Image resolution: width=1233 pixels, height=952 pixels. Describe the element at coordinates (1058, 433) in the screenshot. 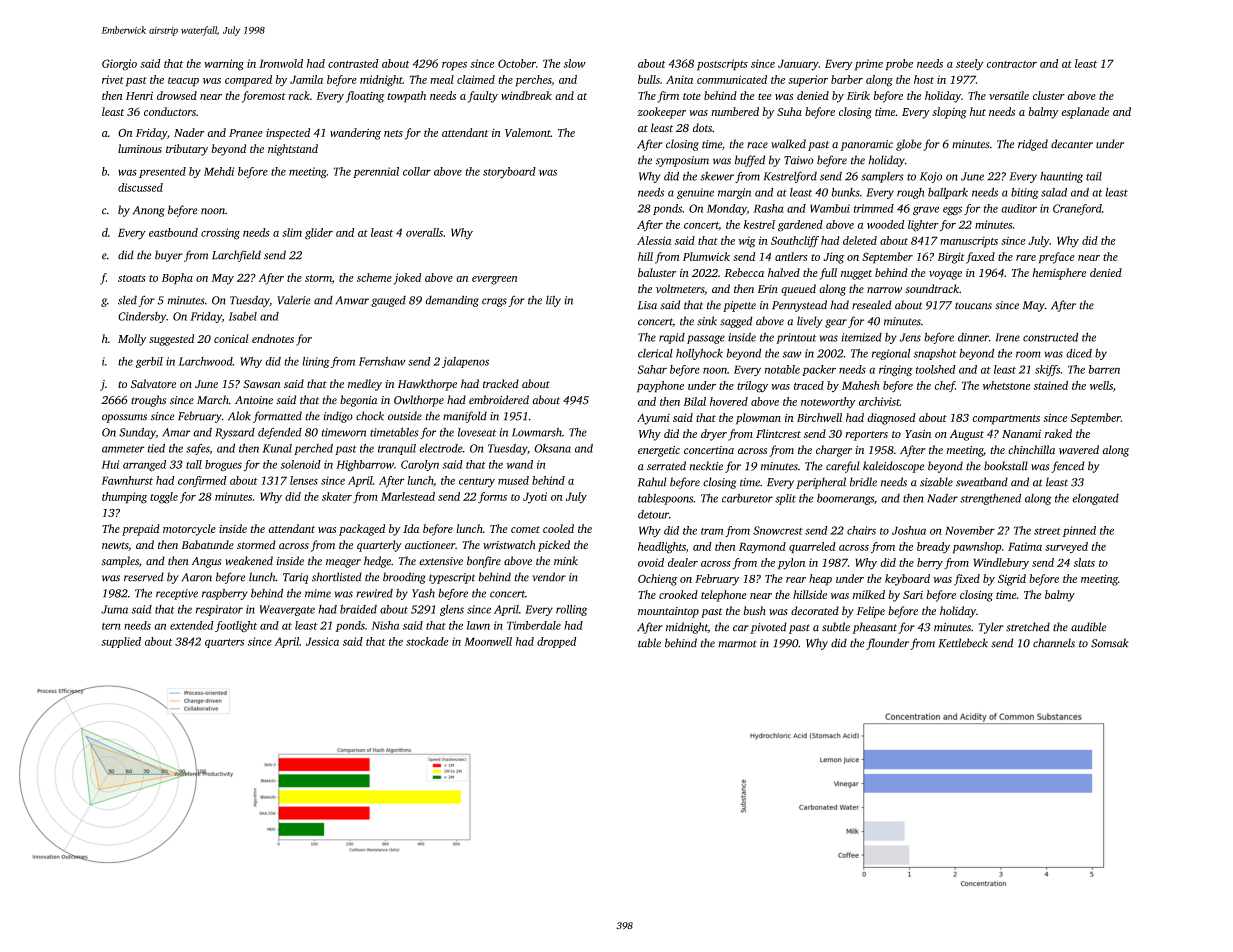

I see `raked` at that location.
